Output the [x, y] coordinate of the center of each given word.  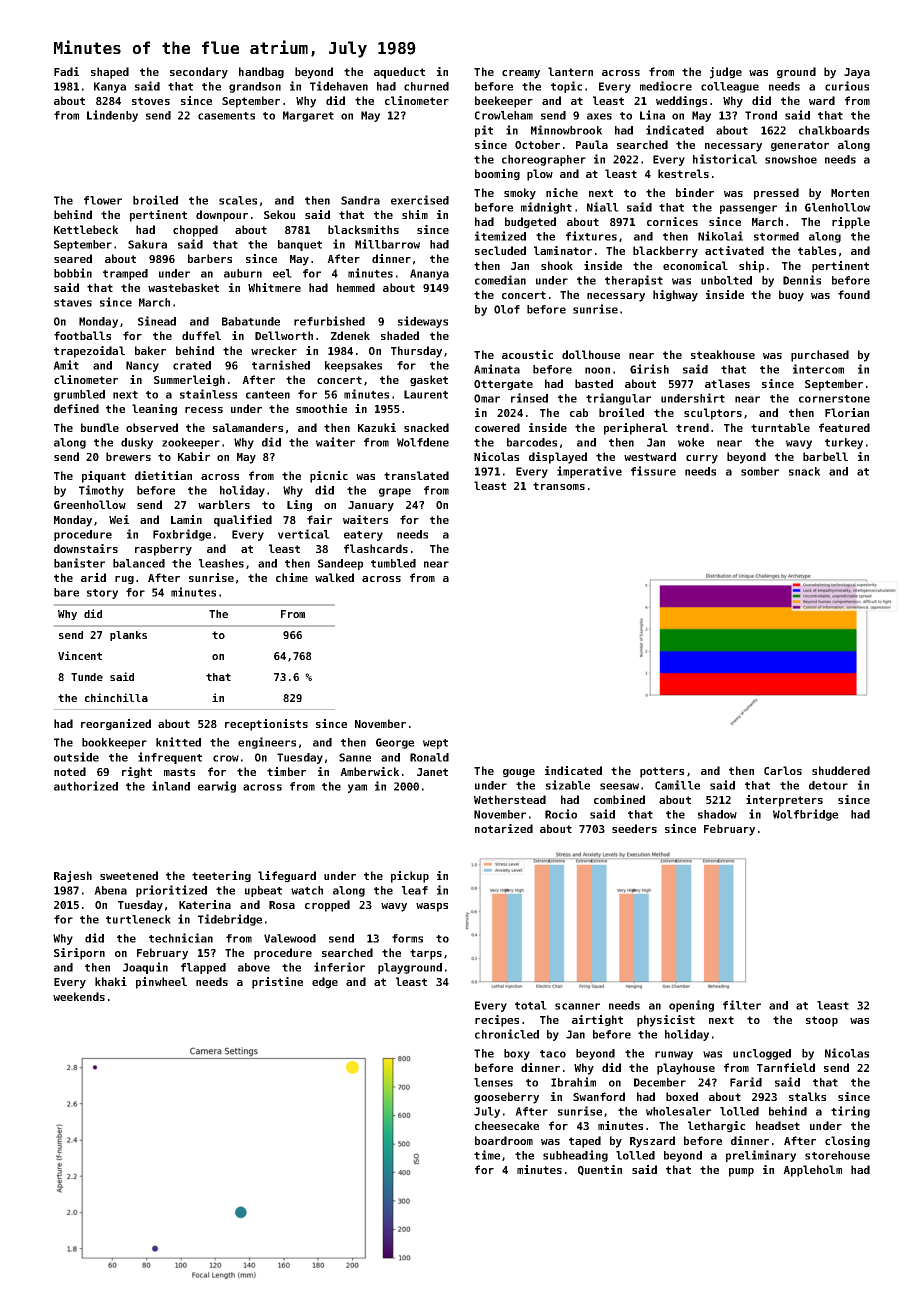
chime [292, 577]
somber [760, 471]
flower [103, 200]
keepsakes [353, 366]
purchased [820, 356]
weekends [79, 996]
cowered [497, 427]
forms [407, 938]
